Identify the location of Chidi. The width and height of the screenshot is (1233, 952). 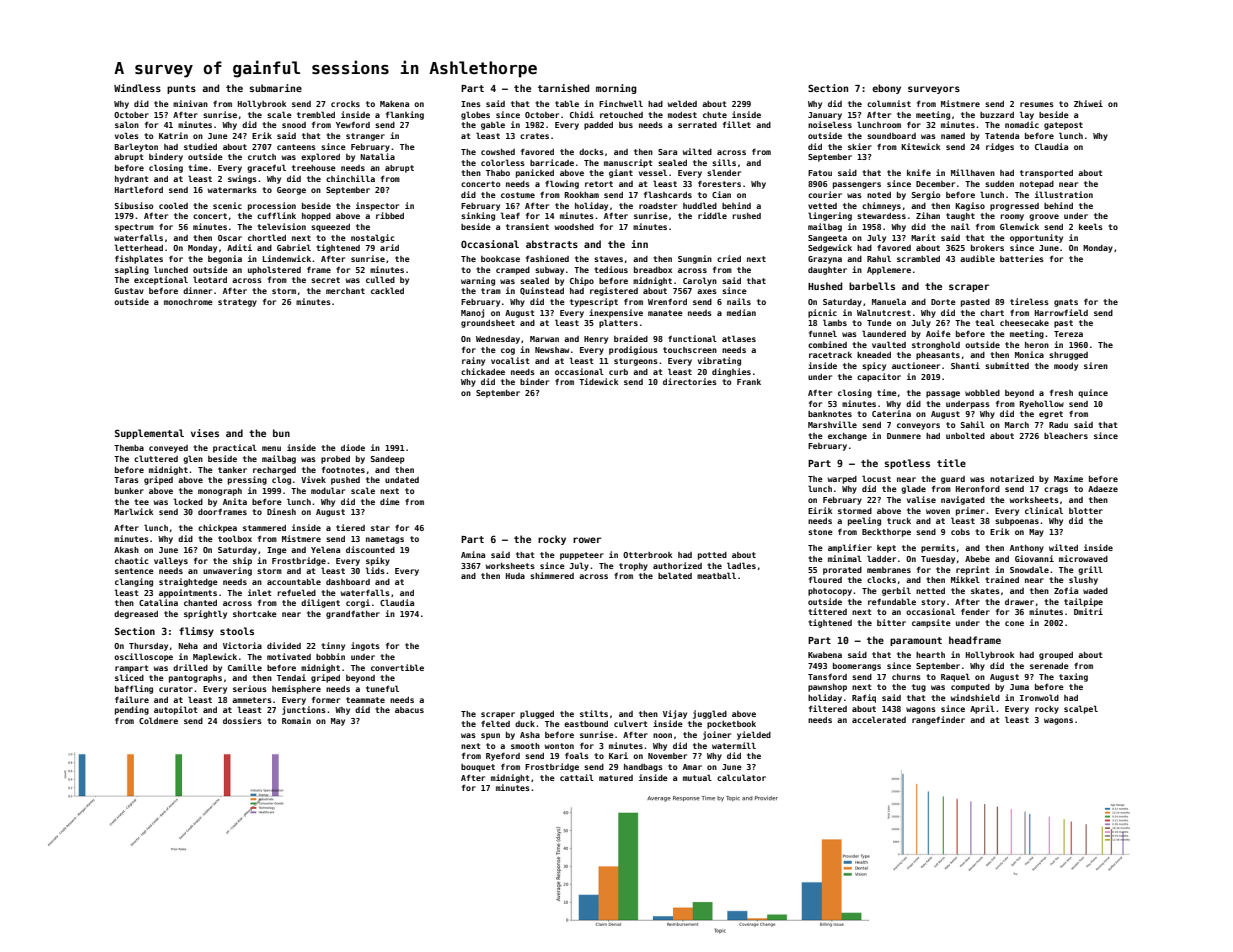
(582, 114).
